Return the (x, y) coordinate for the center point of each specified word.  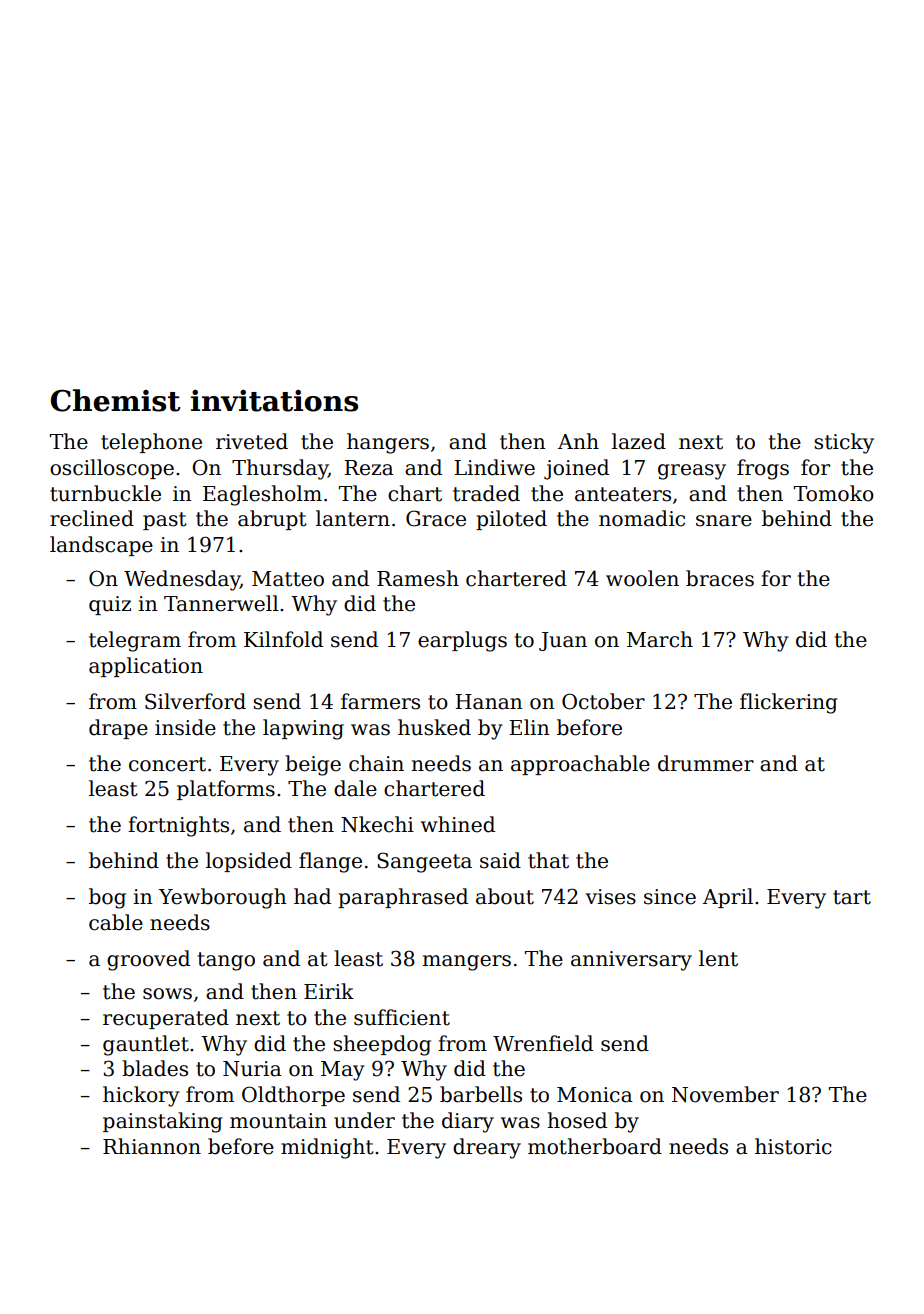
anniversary (631, 961)
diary (468, 1122)
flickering (789, 703)
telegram (135, 641)
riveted (252, 441)
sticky (844, 443)
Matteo (288, 579)
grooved (148, 960)
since (670, 897)
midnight (327, 1148)
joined (576, 469)
